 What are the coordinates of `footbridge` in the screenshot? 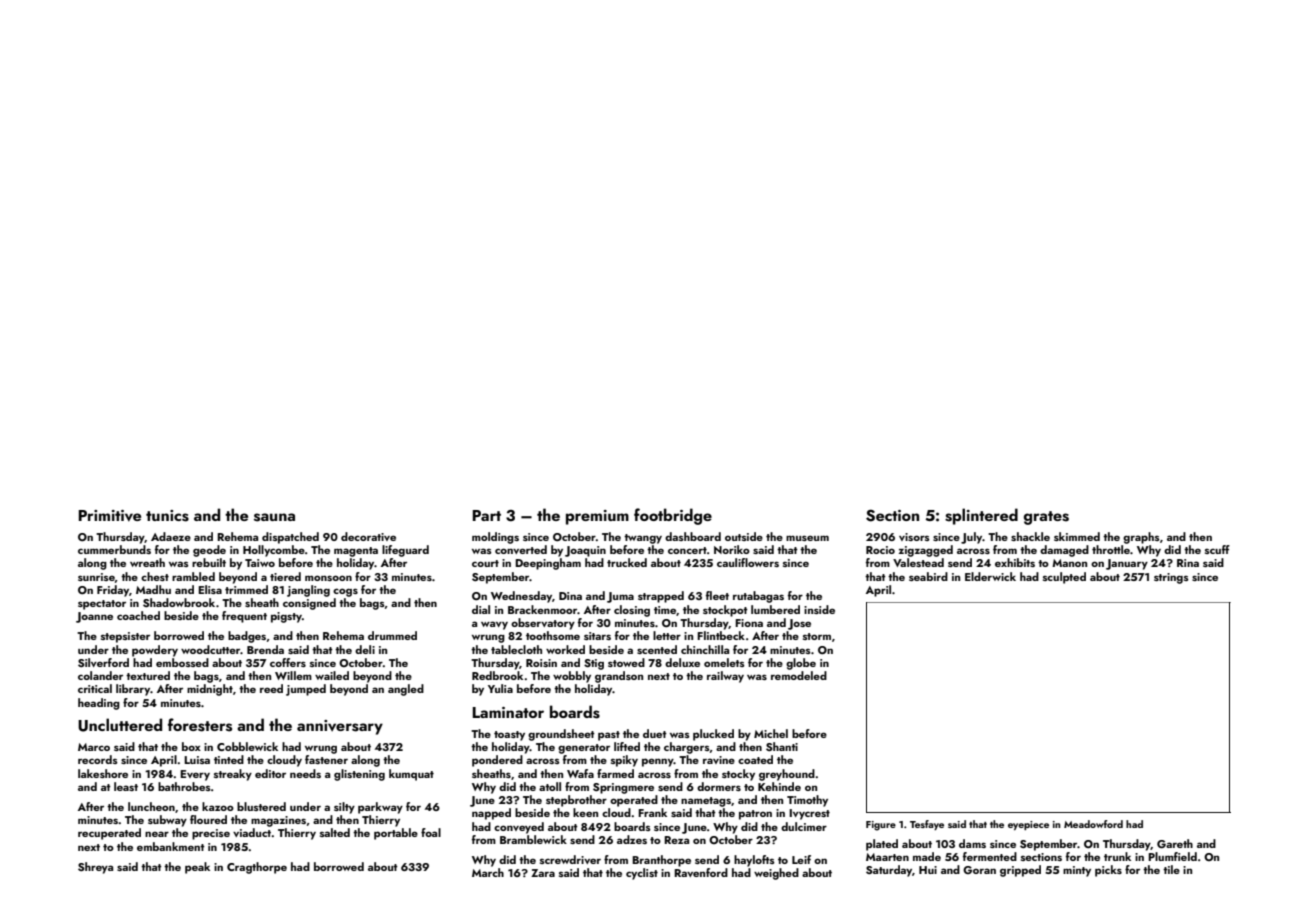 It's located at (673, 516).
